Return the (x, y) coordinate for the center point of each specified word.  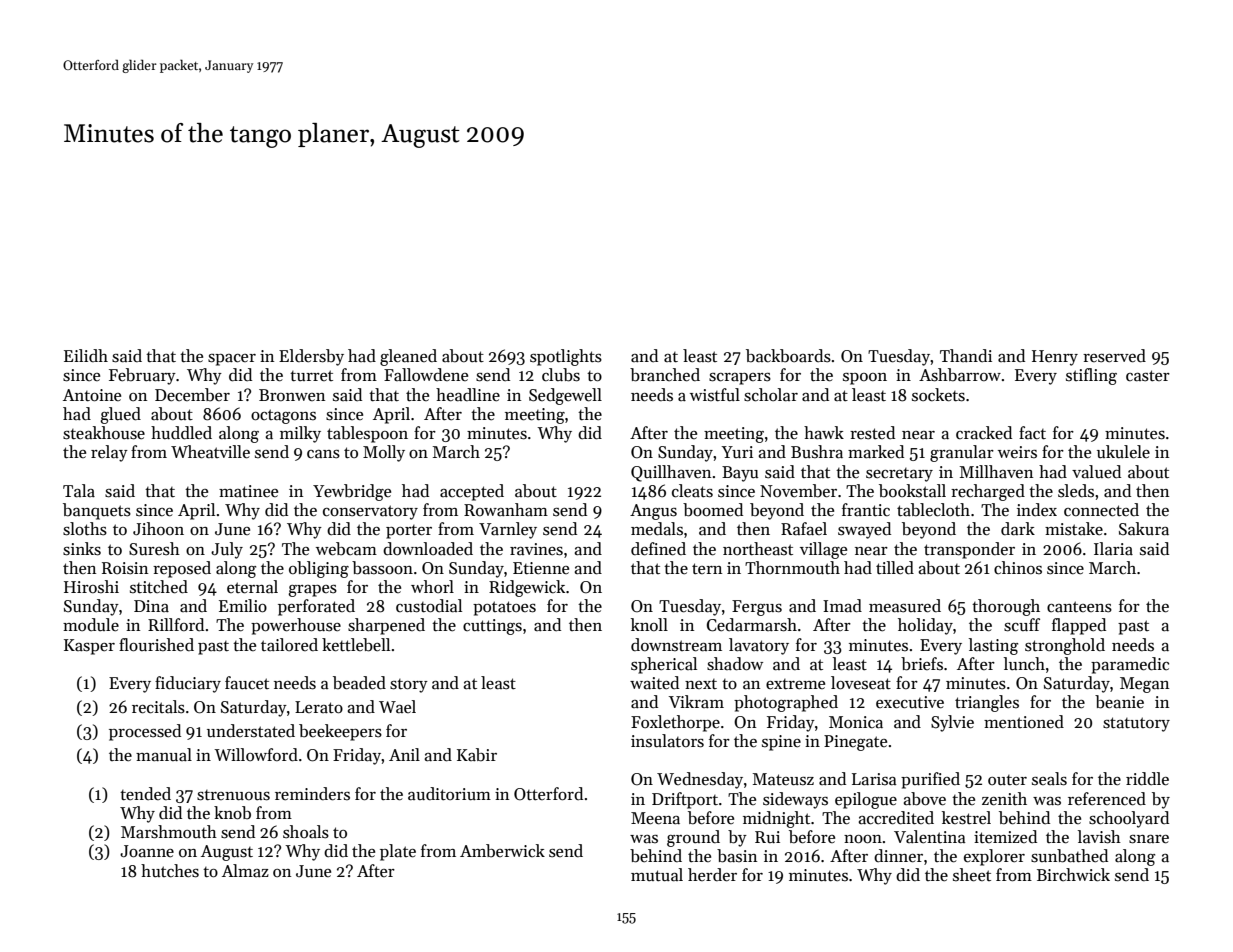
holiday (925, 626)
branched (665, 375)
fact (1032, 433)
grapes (312, 591)
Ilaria (1113, 549)
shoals (306, 832)
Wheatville (210, 452)
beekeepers (340, 732)
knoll (649, 624)
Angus (653, 512)
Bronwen (292, 395)
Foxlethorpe (675, 723)
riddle (1147, 779)
